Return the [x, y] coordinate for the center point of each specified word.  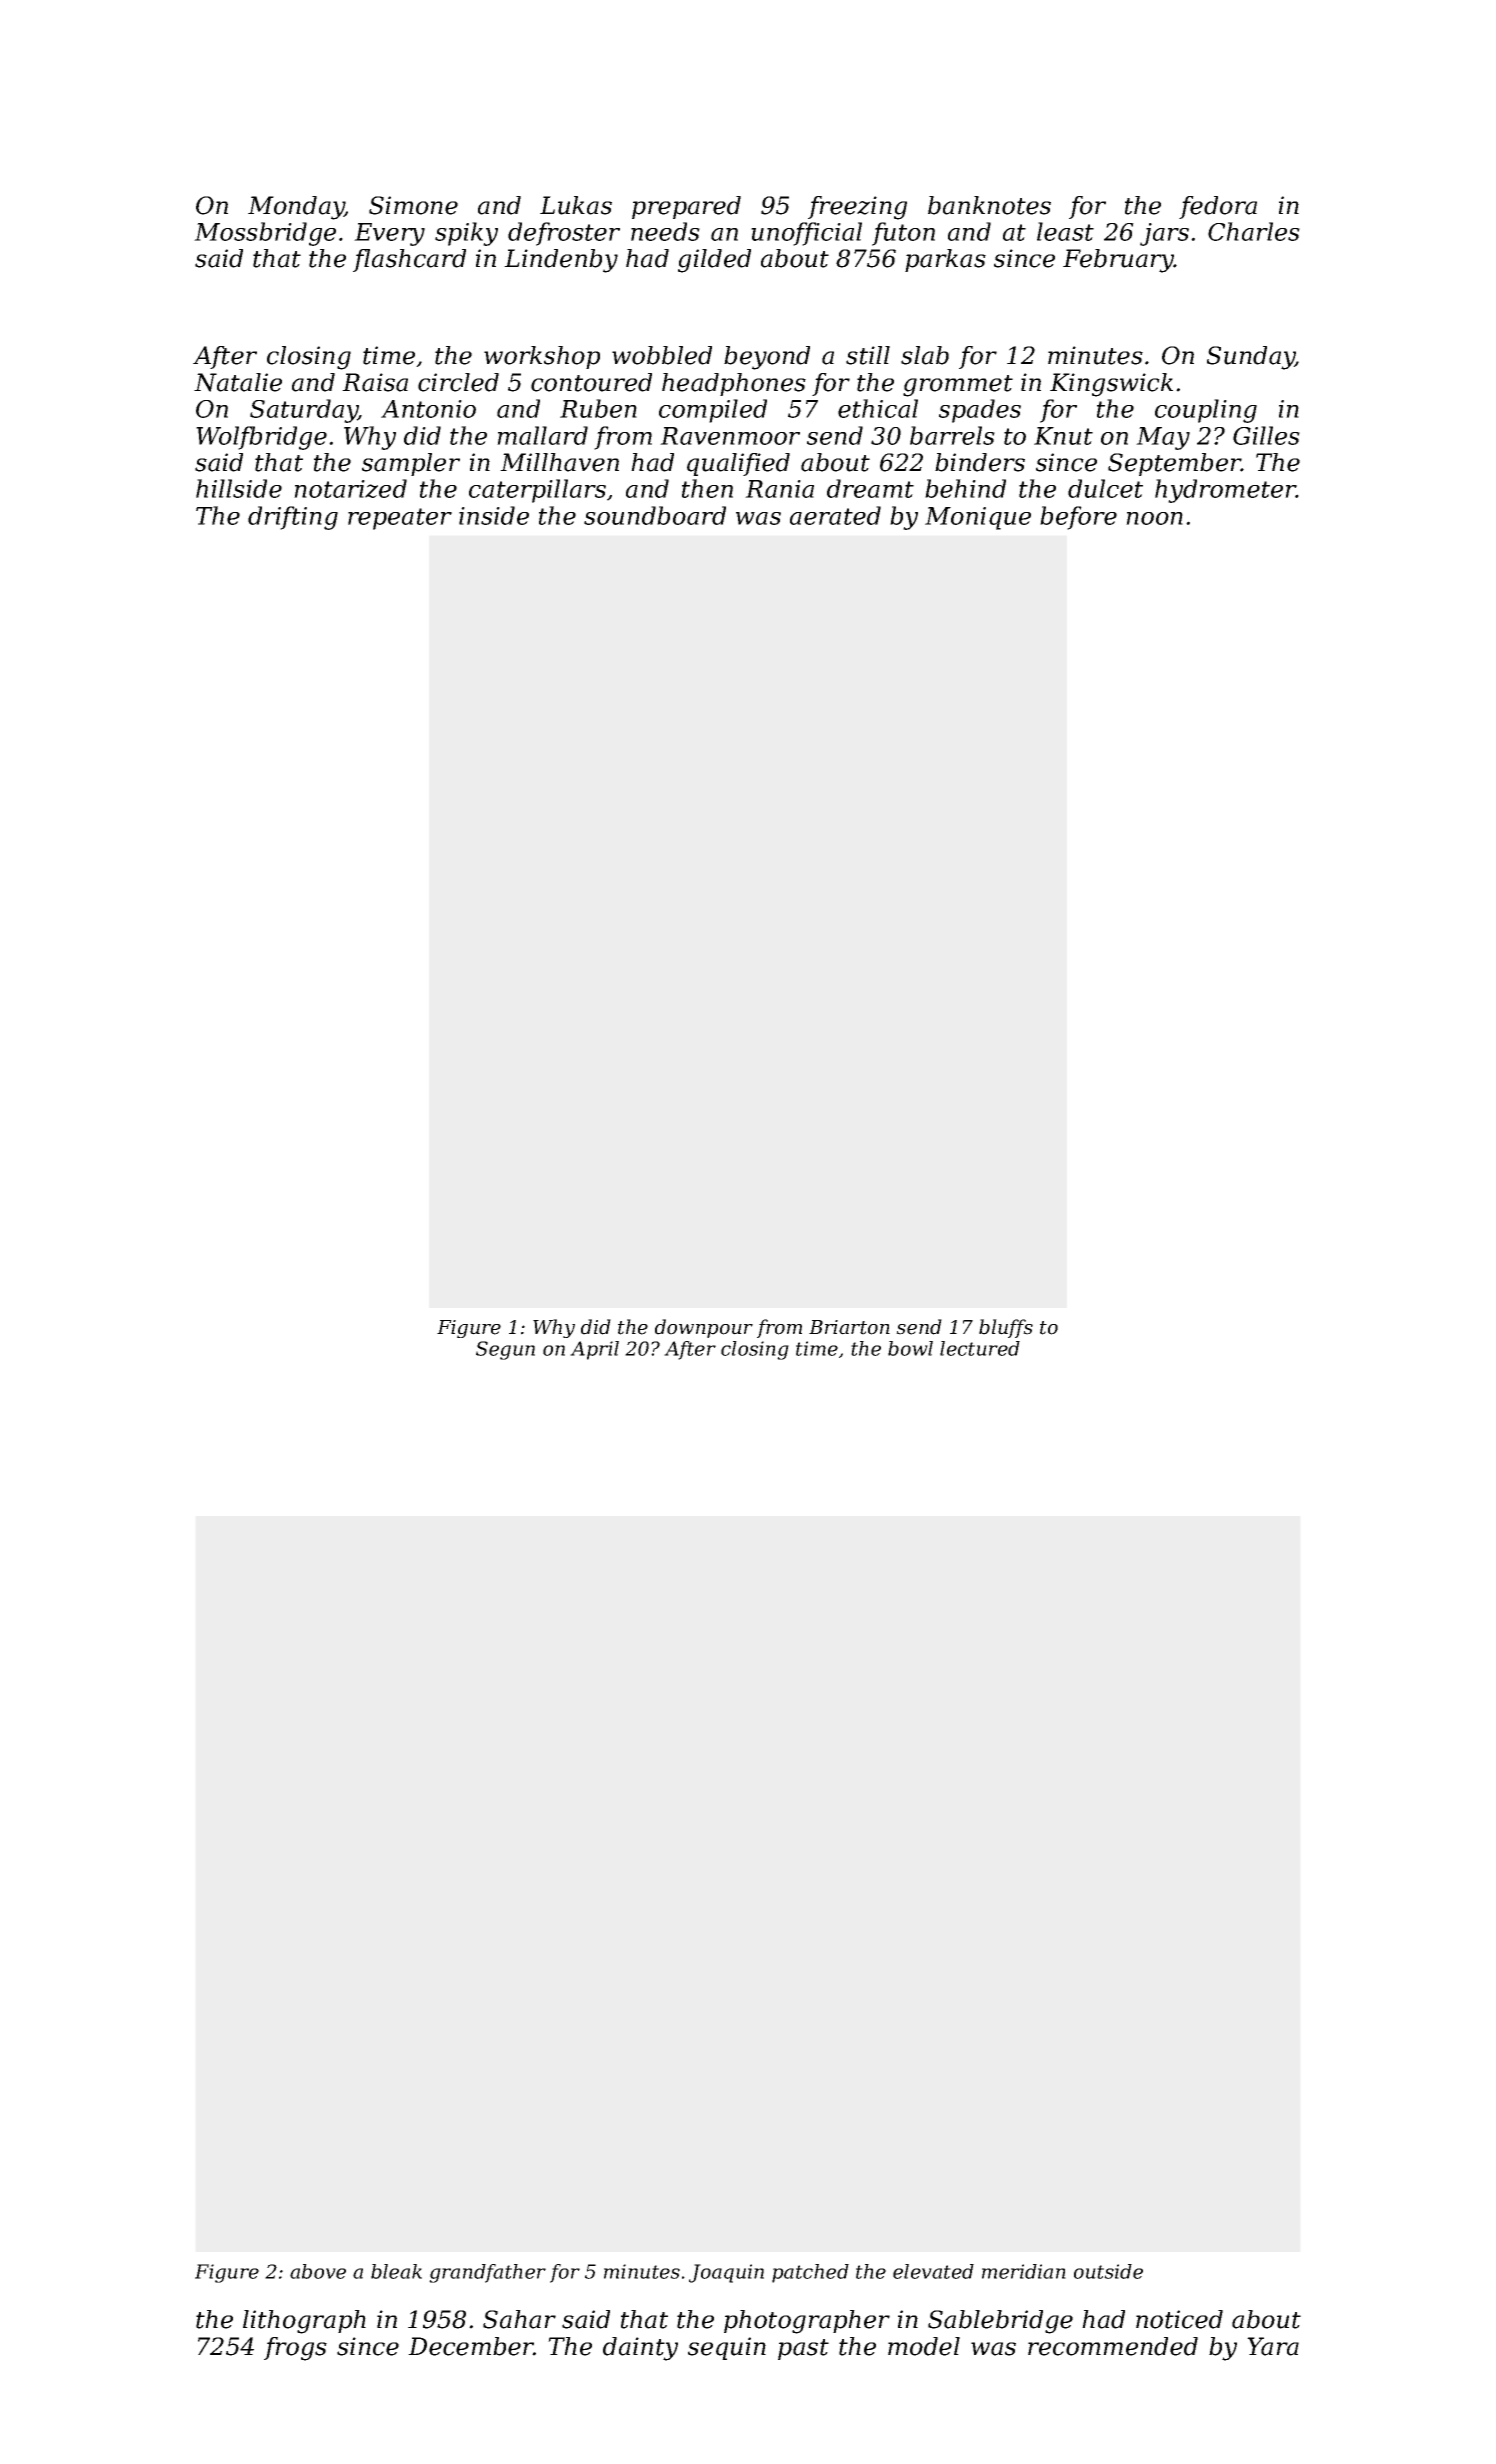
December [471, 2346]
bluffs [1006, 1328]
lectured [980, 1348]
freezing [857, 208]
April [594, 1350]
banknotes [989, 205]
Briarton [849, 1327]
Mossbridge [265, 234]
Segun [505, 1350]
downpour [704, 1328]
